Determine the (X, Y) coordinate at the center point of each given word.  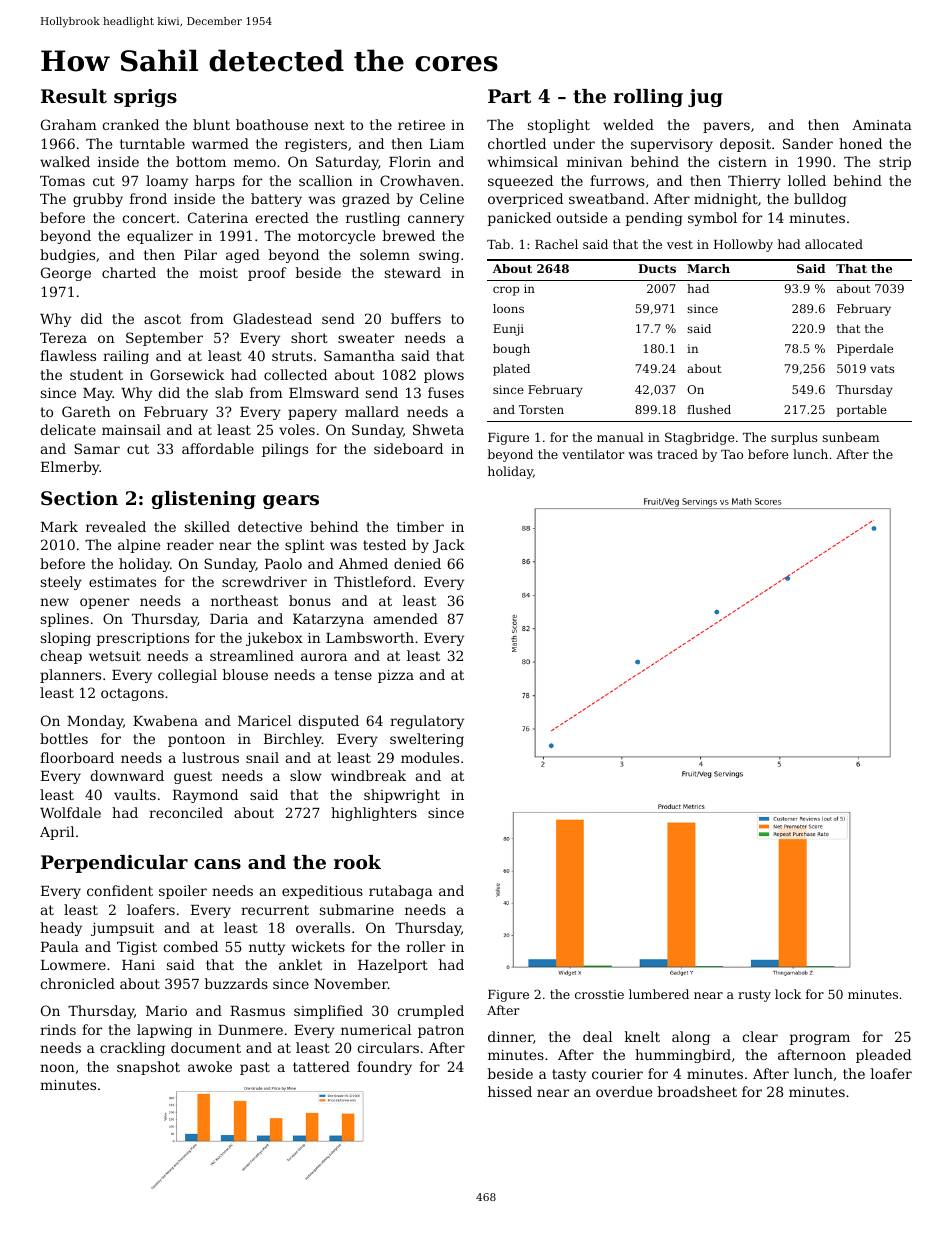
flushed (709, 409)
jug (705, 98)
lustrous (211, 757)
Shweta (438, 429)
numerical (376, 1029)
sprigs (145, 98)
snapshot (148, 1068)
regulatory (427, 722)
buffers (416, 318)
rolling (648, 98)
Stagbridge (699, 438)
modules (430, 757)
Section (79, 498)
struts (292, 356)
